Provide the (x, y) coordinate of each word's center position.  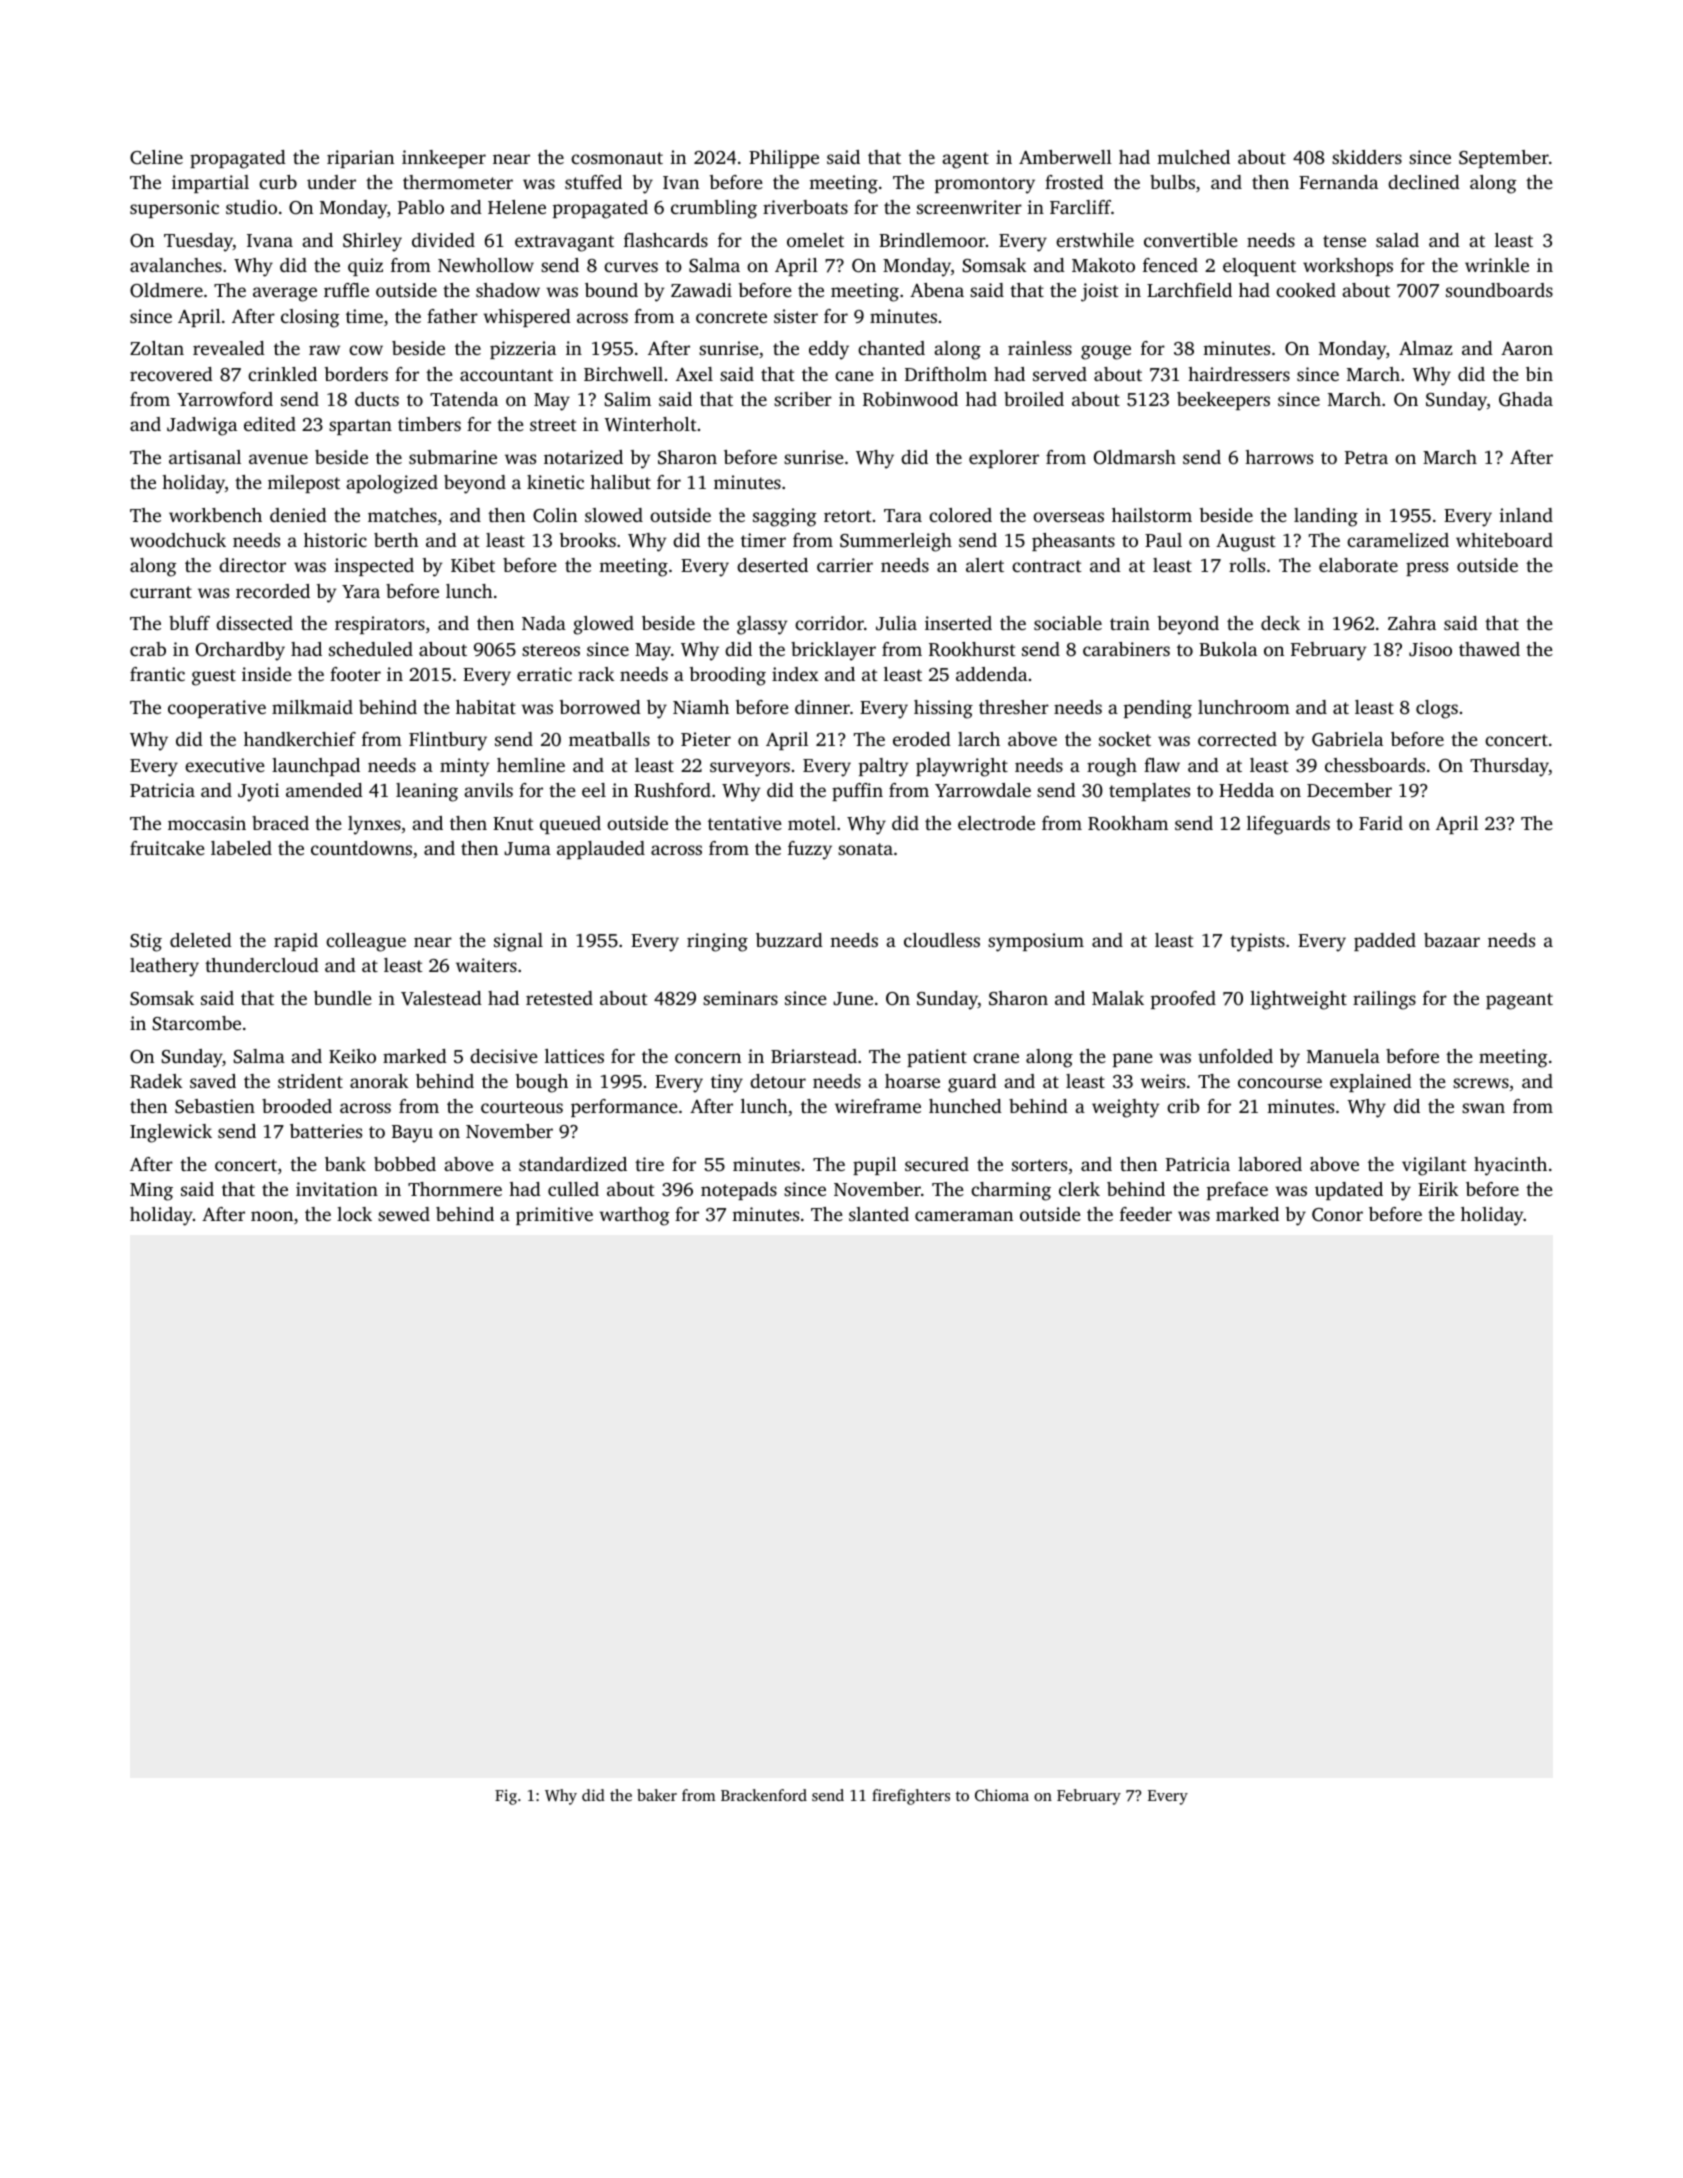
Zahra (1412, 623)
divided (443, 240)
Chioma (1002, 1795)
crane (996, 1058)
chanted (891, 348)
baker (657, 1795)
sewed (404, 1214)
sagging (785, 517)
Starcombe (197, 1023)
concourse (1280, 1083)
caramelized (1398, 540)
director (252, 565)
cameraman (964, 1216)
